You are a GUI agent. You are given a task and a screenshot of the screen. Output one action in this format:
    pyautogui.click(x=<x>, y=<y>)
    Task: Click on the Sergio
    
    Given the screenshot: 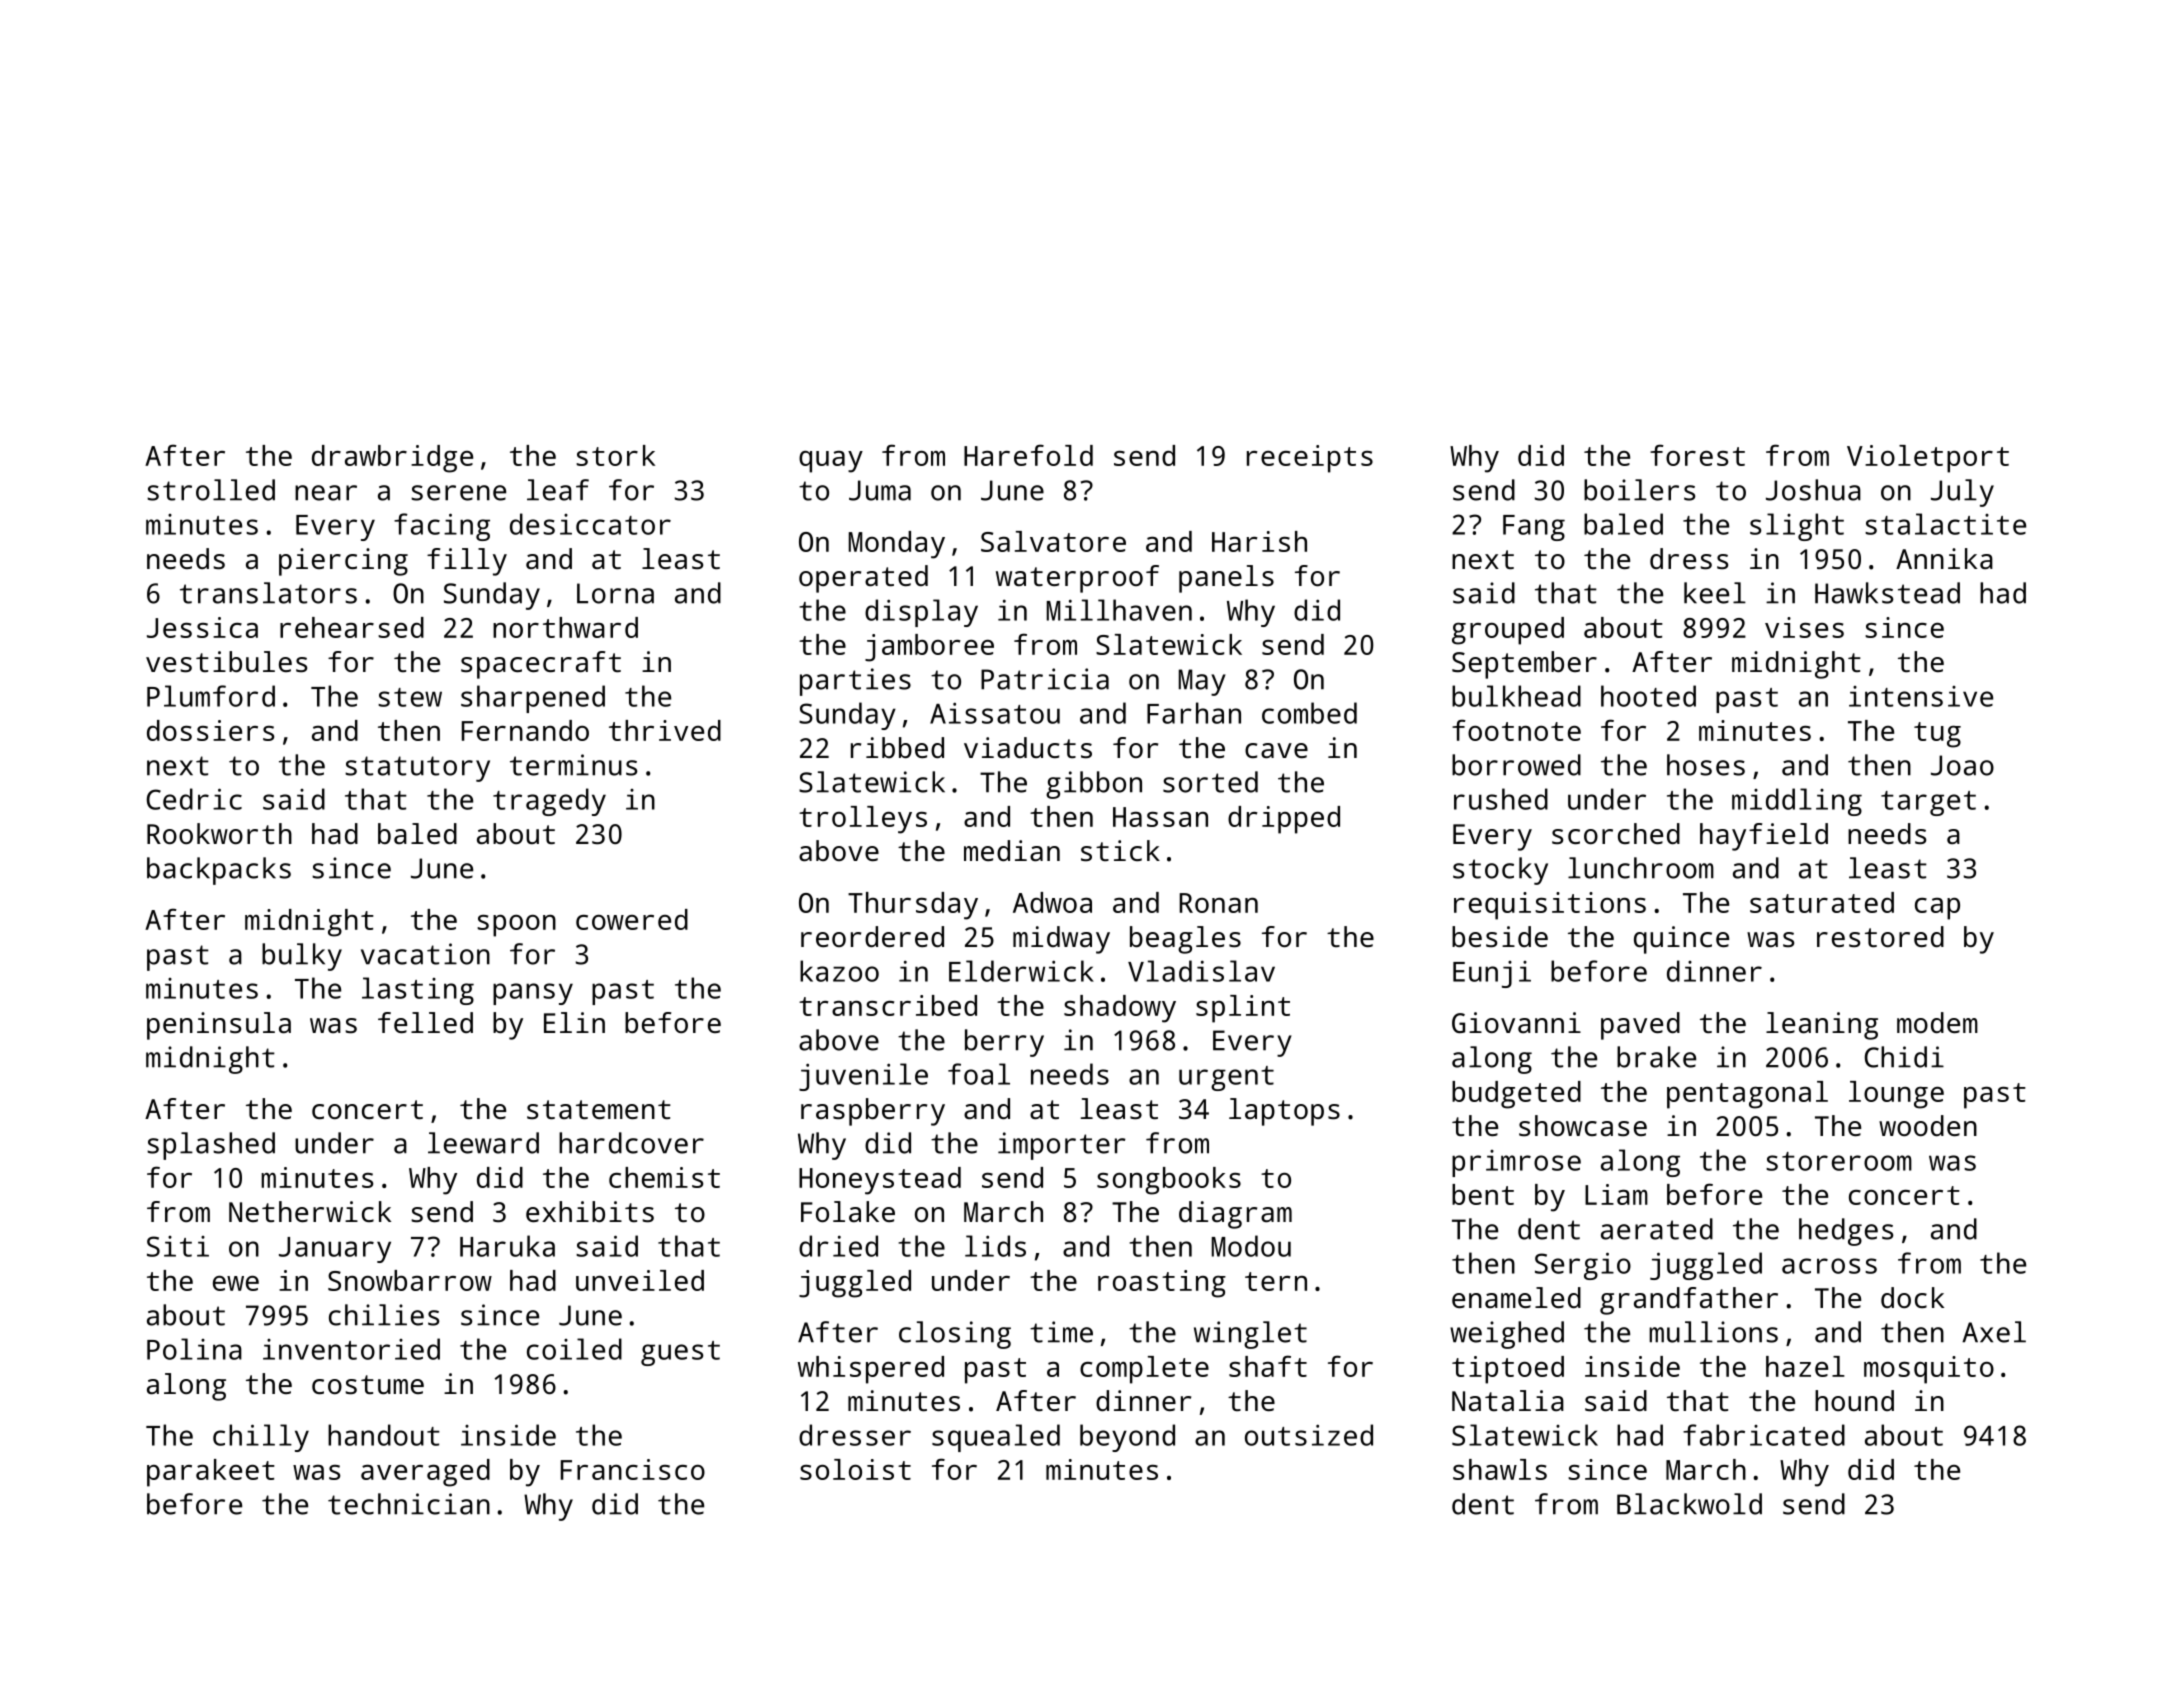 What is the action you would take?
    pyautogui.click(x=1583, y=1266)
